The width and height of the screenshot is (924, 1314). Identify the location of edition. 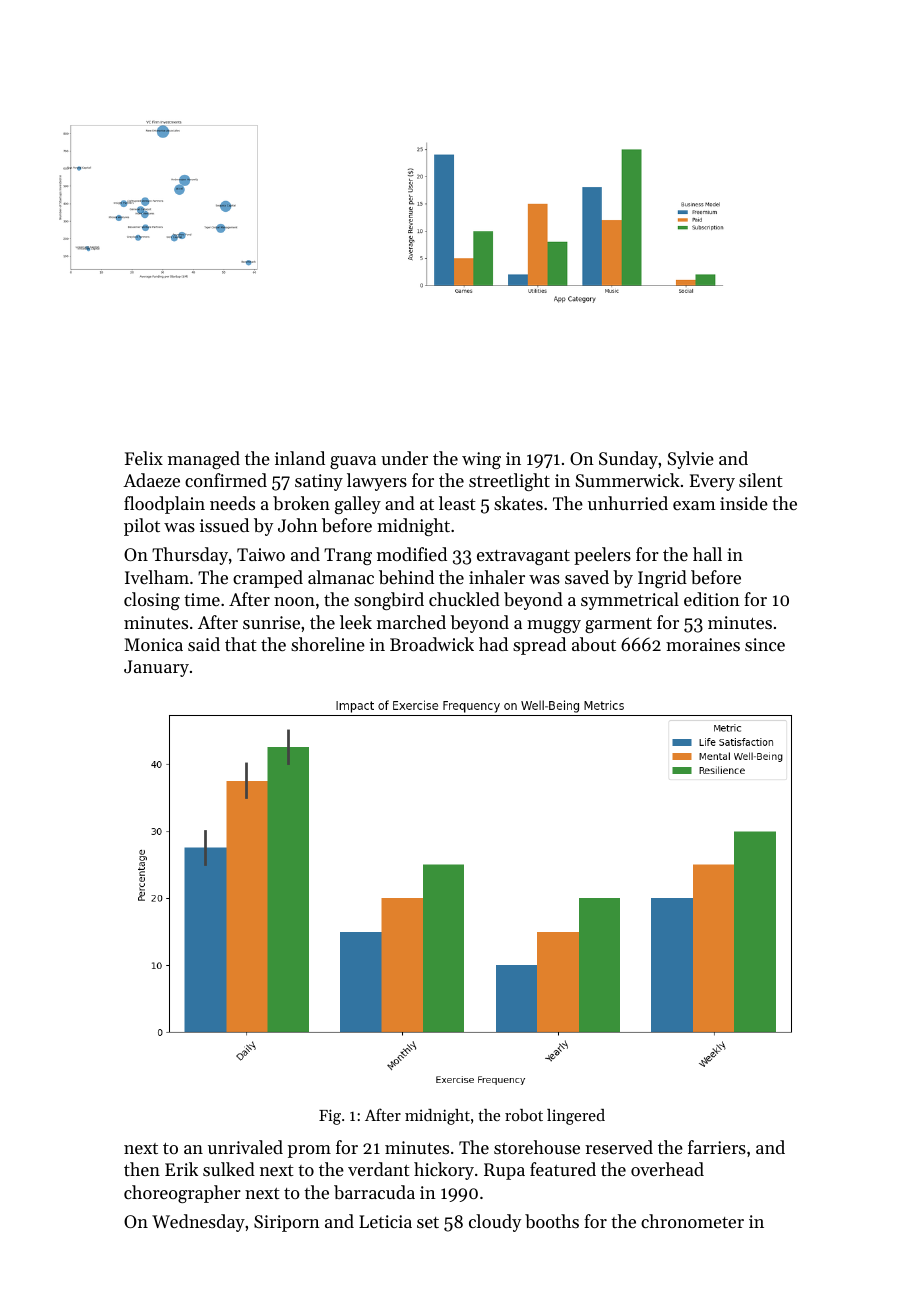
(712, 599).
